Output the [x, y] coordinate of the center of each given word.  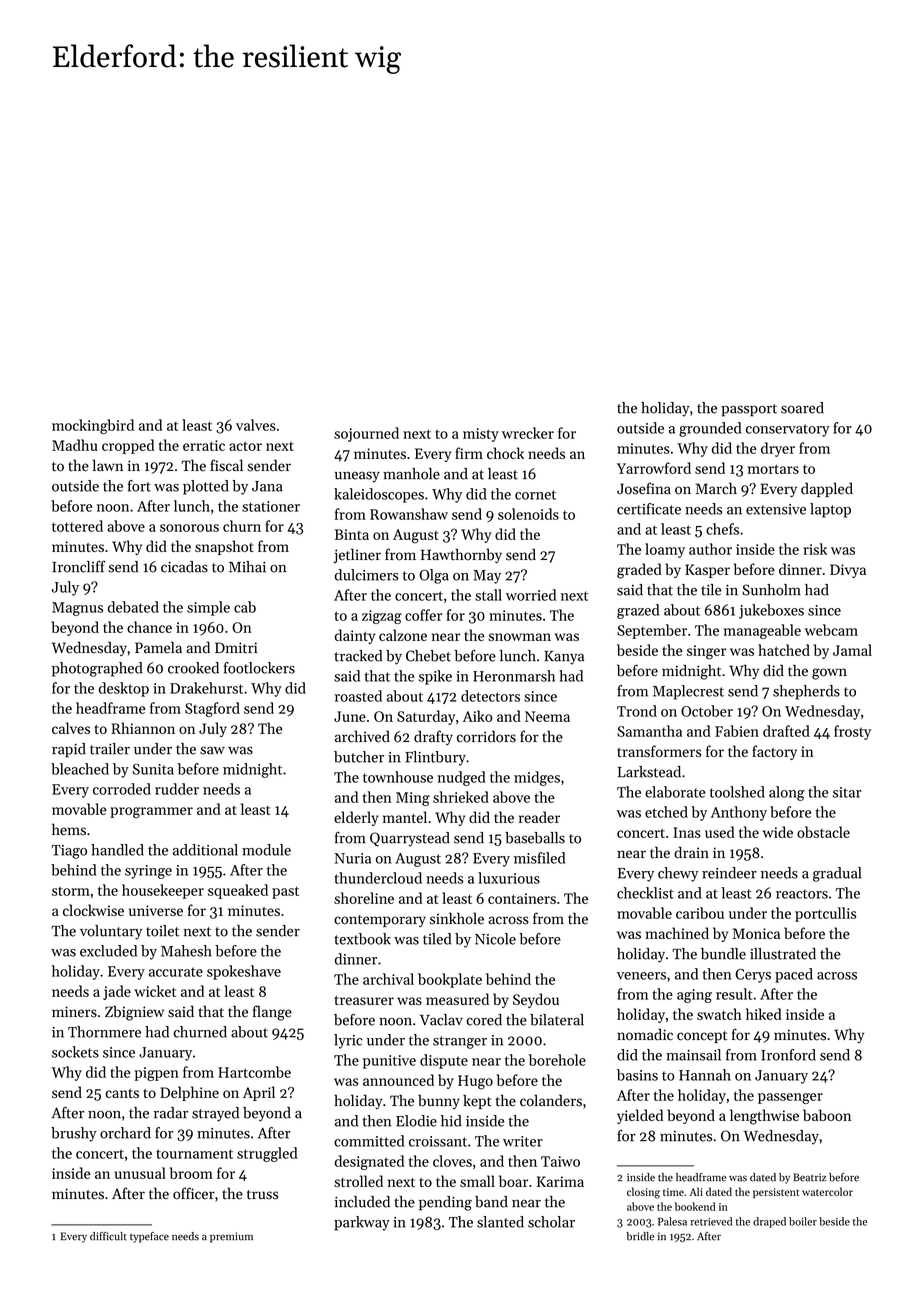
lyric [348, 1041]
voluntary [111, 932]
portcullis [825, 914]
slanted [500, 1222]
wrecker [528, 433]
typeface [149, 1237]
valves [256, 425]
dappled [827, 489]
